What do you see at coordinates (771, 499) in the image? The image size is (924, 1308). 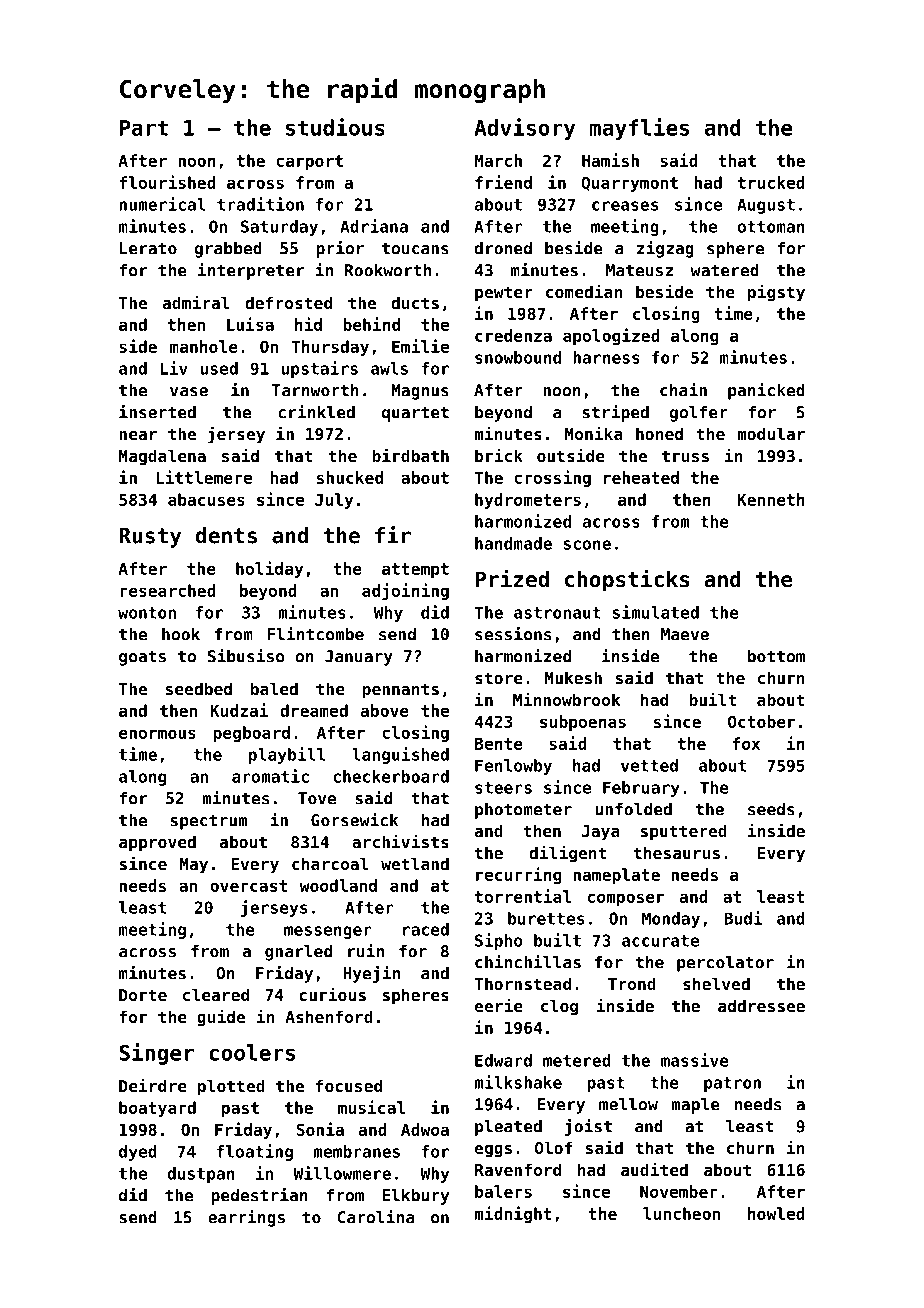 I see `Kenneth` at bounding box center [771, 499].
